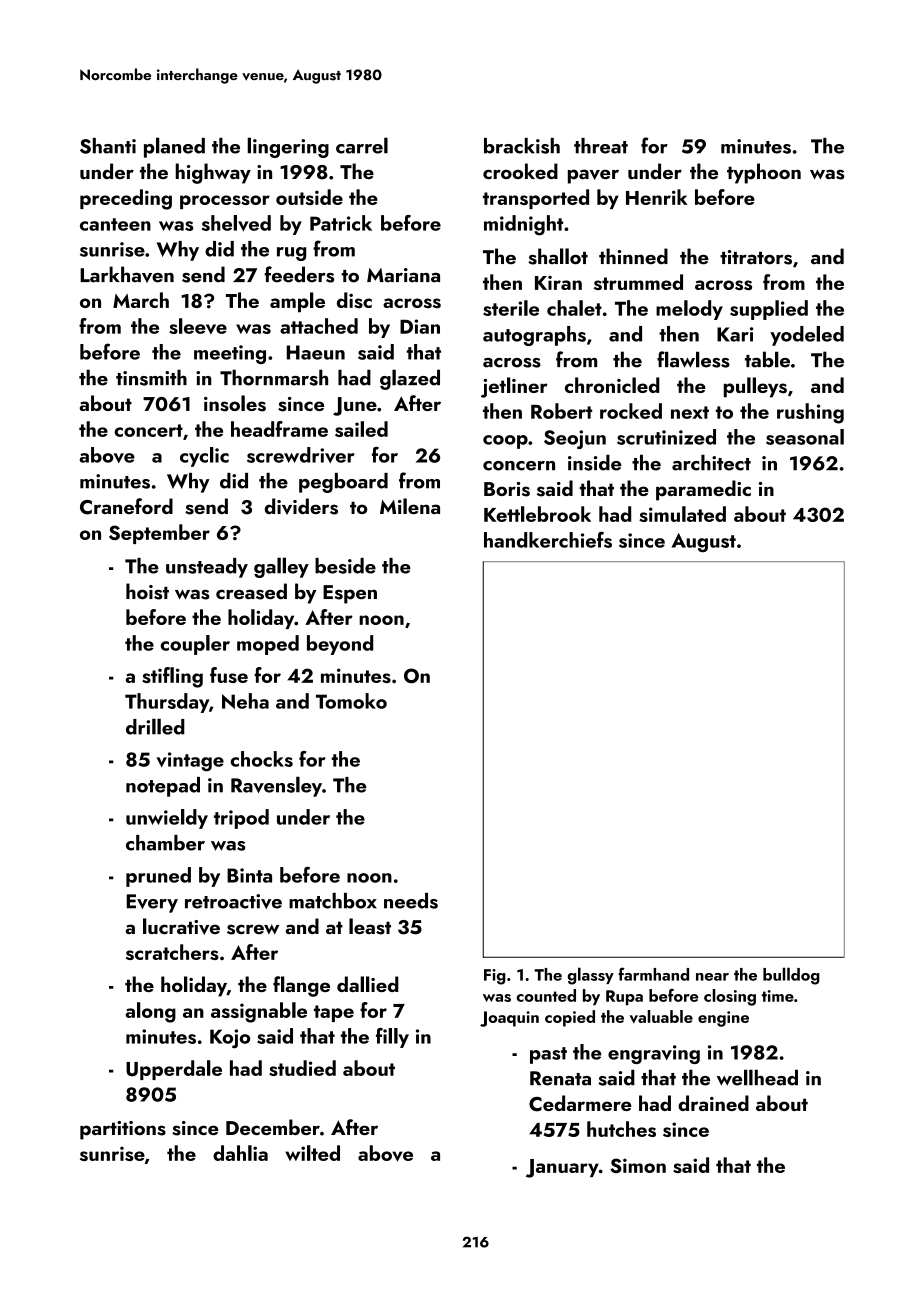  I want to click on threat, so click(601, 146).
